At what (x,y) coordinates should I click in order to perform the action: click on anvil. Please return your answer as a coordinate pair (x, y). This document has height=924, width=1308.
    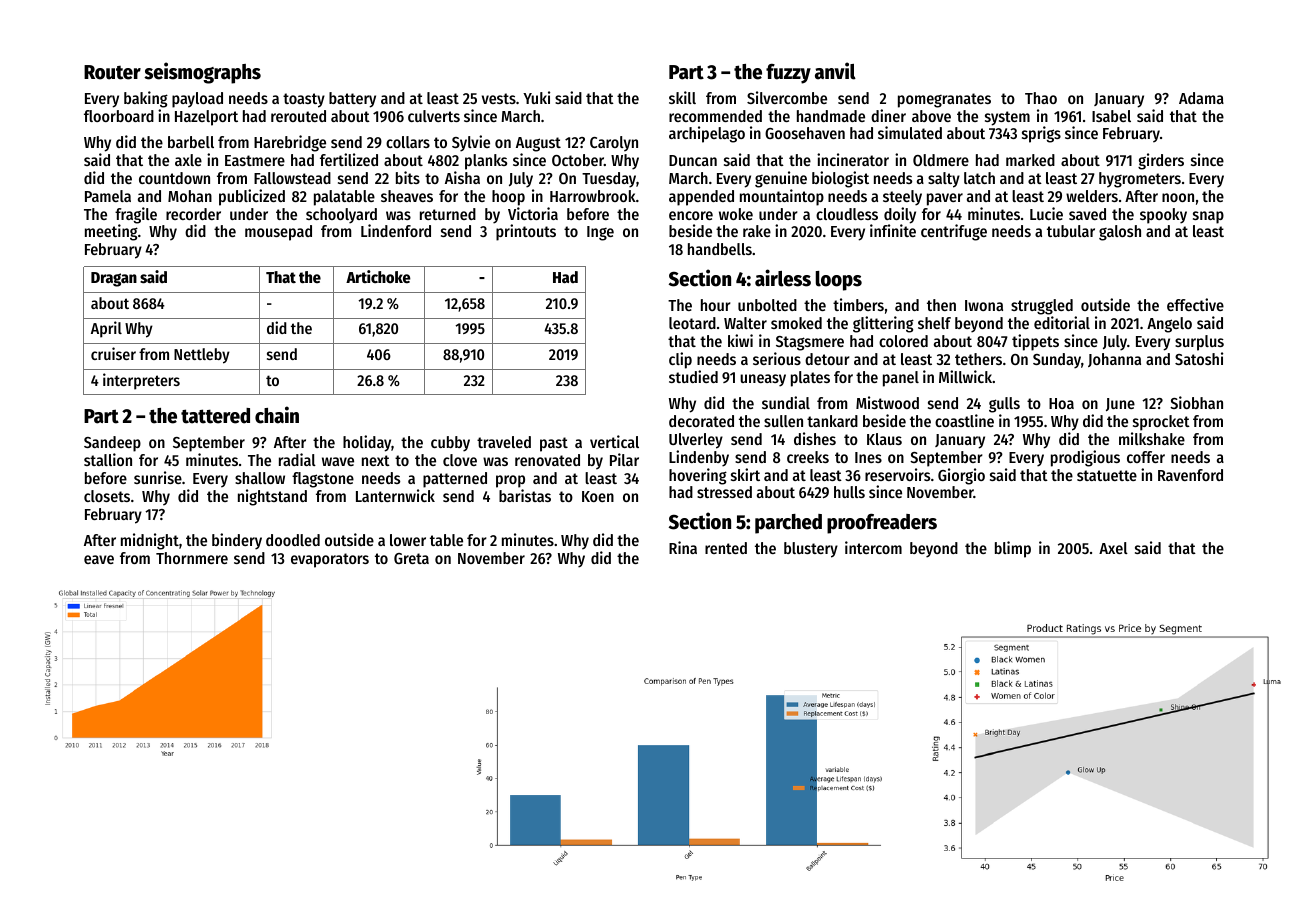
    Looking at the image, I should click on (835, 71).
